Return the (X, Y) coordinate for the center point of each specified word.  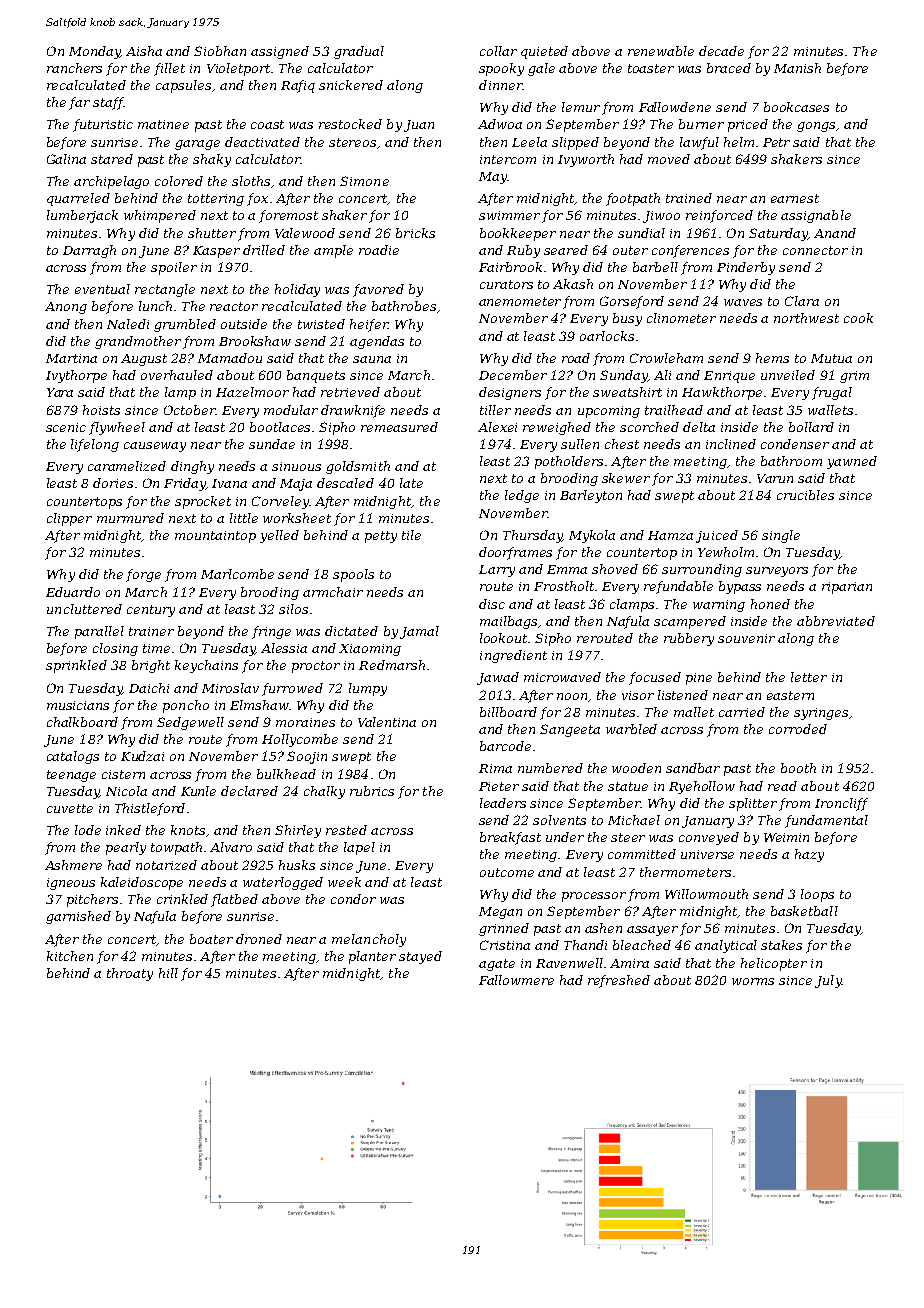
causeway (155, 447)
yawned (852, 462)
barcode (505, 746)
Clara (802, 301)
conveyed (709, 838)
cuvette (70, 808)
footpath (633, 199)
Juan (419, 126)
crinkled (182, 899)
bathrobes (404, 306)
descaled (345, 483)
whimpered (160, 216)
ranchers (74, 68)
